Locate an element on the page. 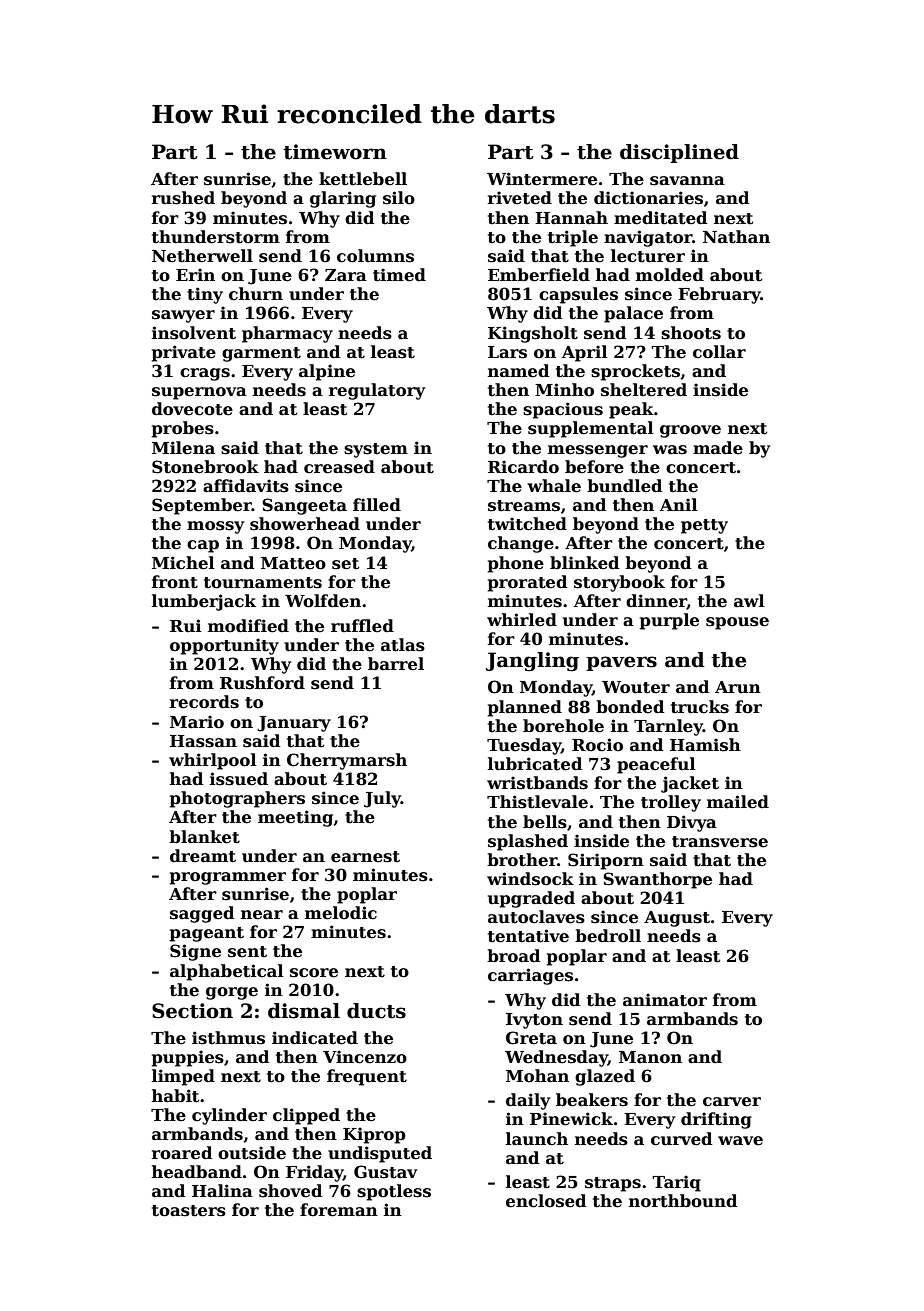 The width and height of the document is (924, 1311). whirlpool is located at coordinates (213, 761).
